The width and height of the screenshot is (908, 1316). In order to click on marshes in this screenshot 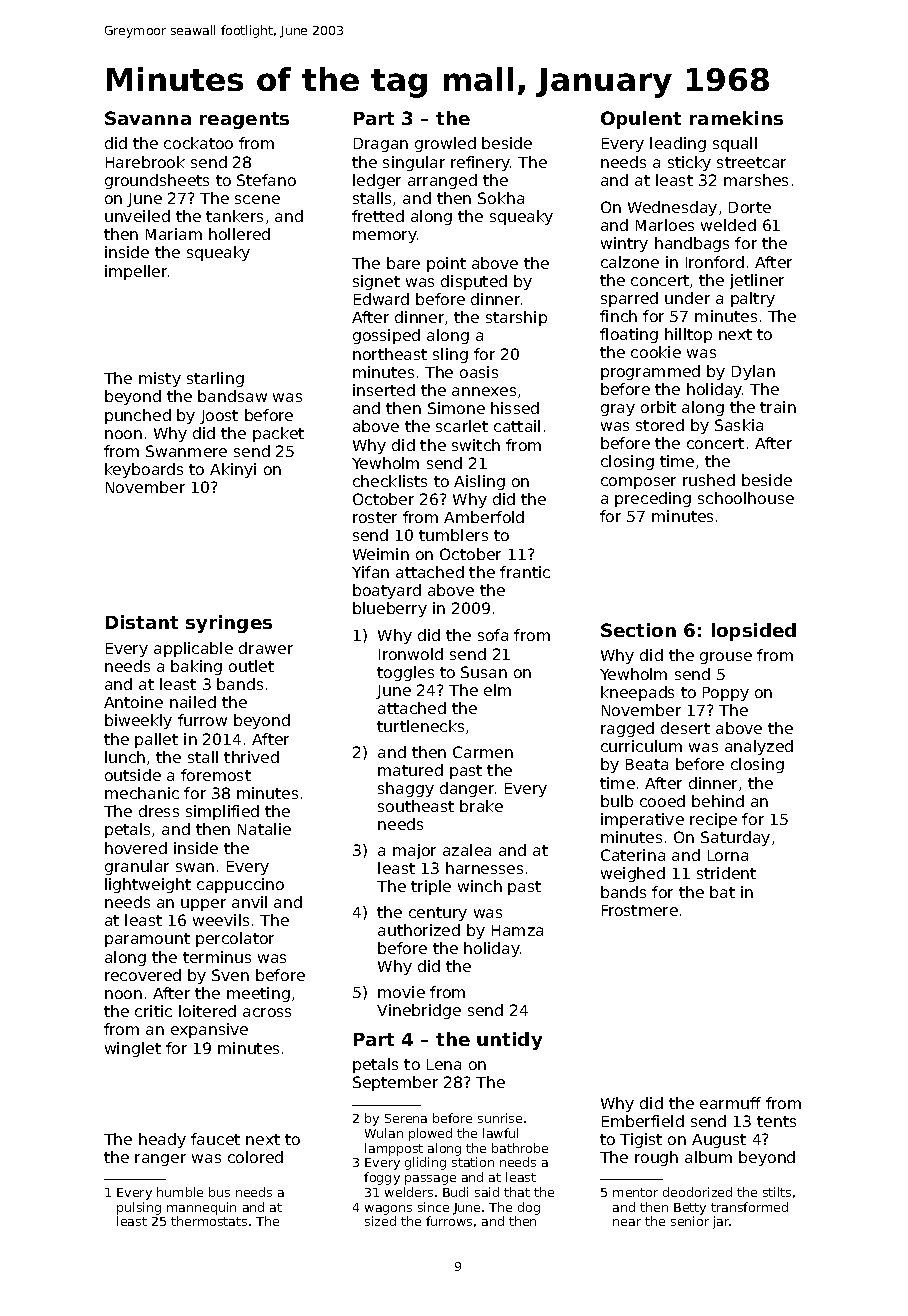, I will do `click(756, 180)`.
